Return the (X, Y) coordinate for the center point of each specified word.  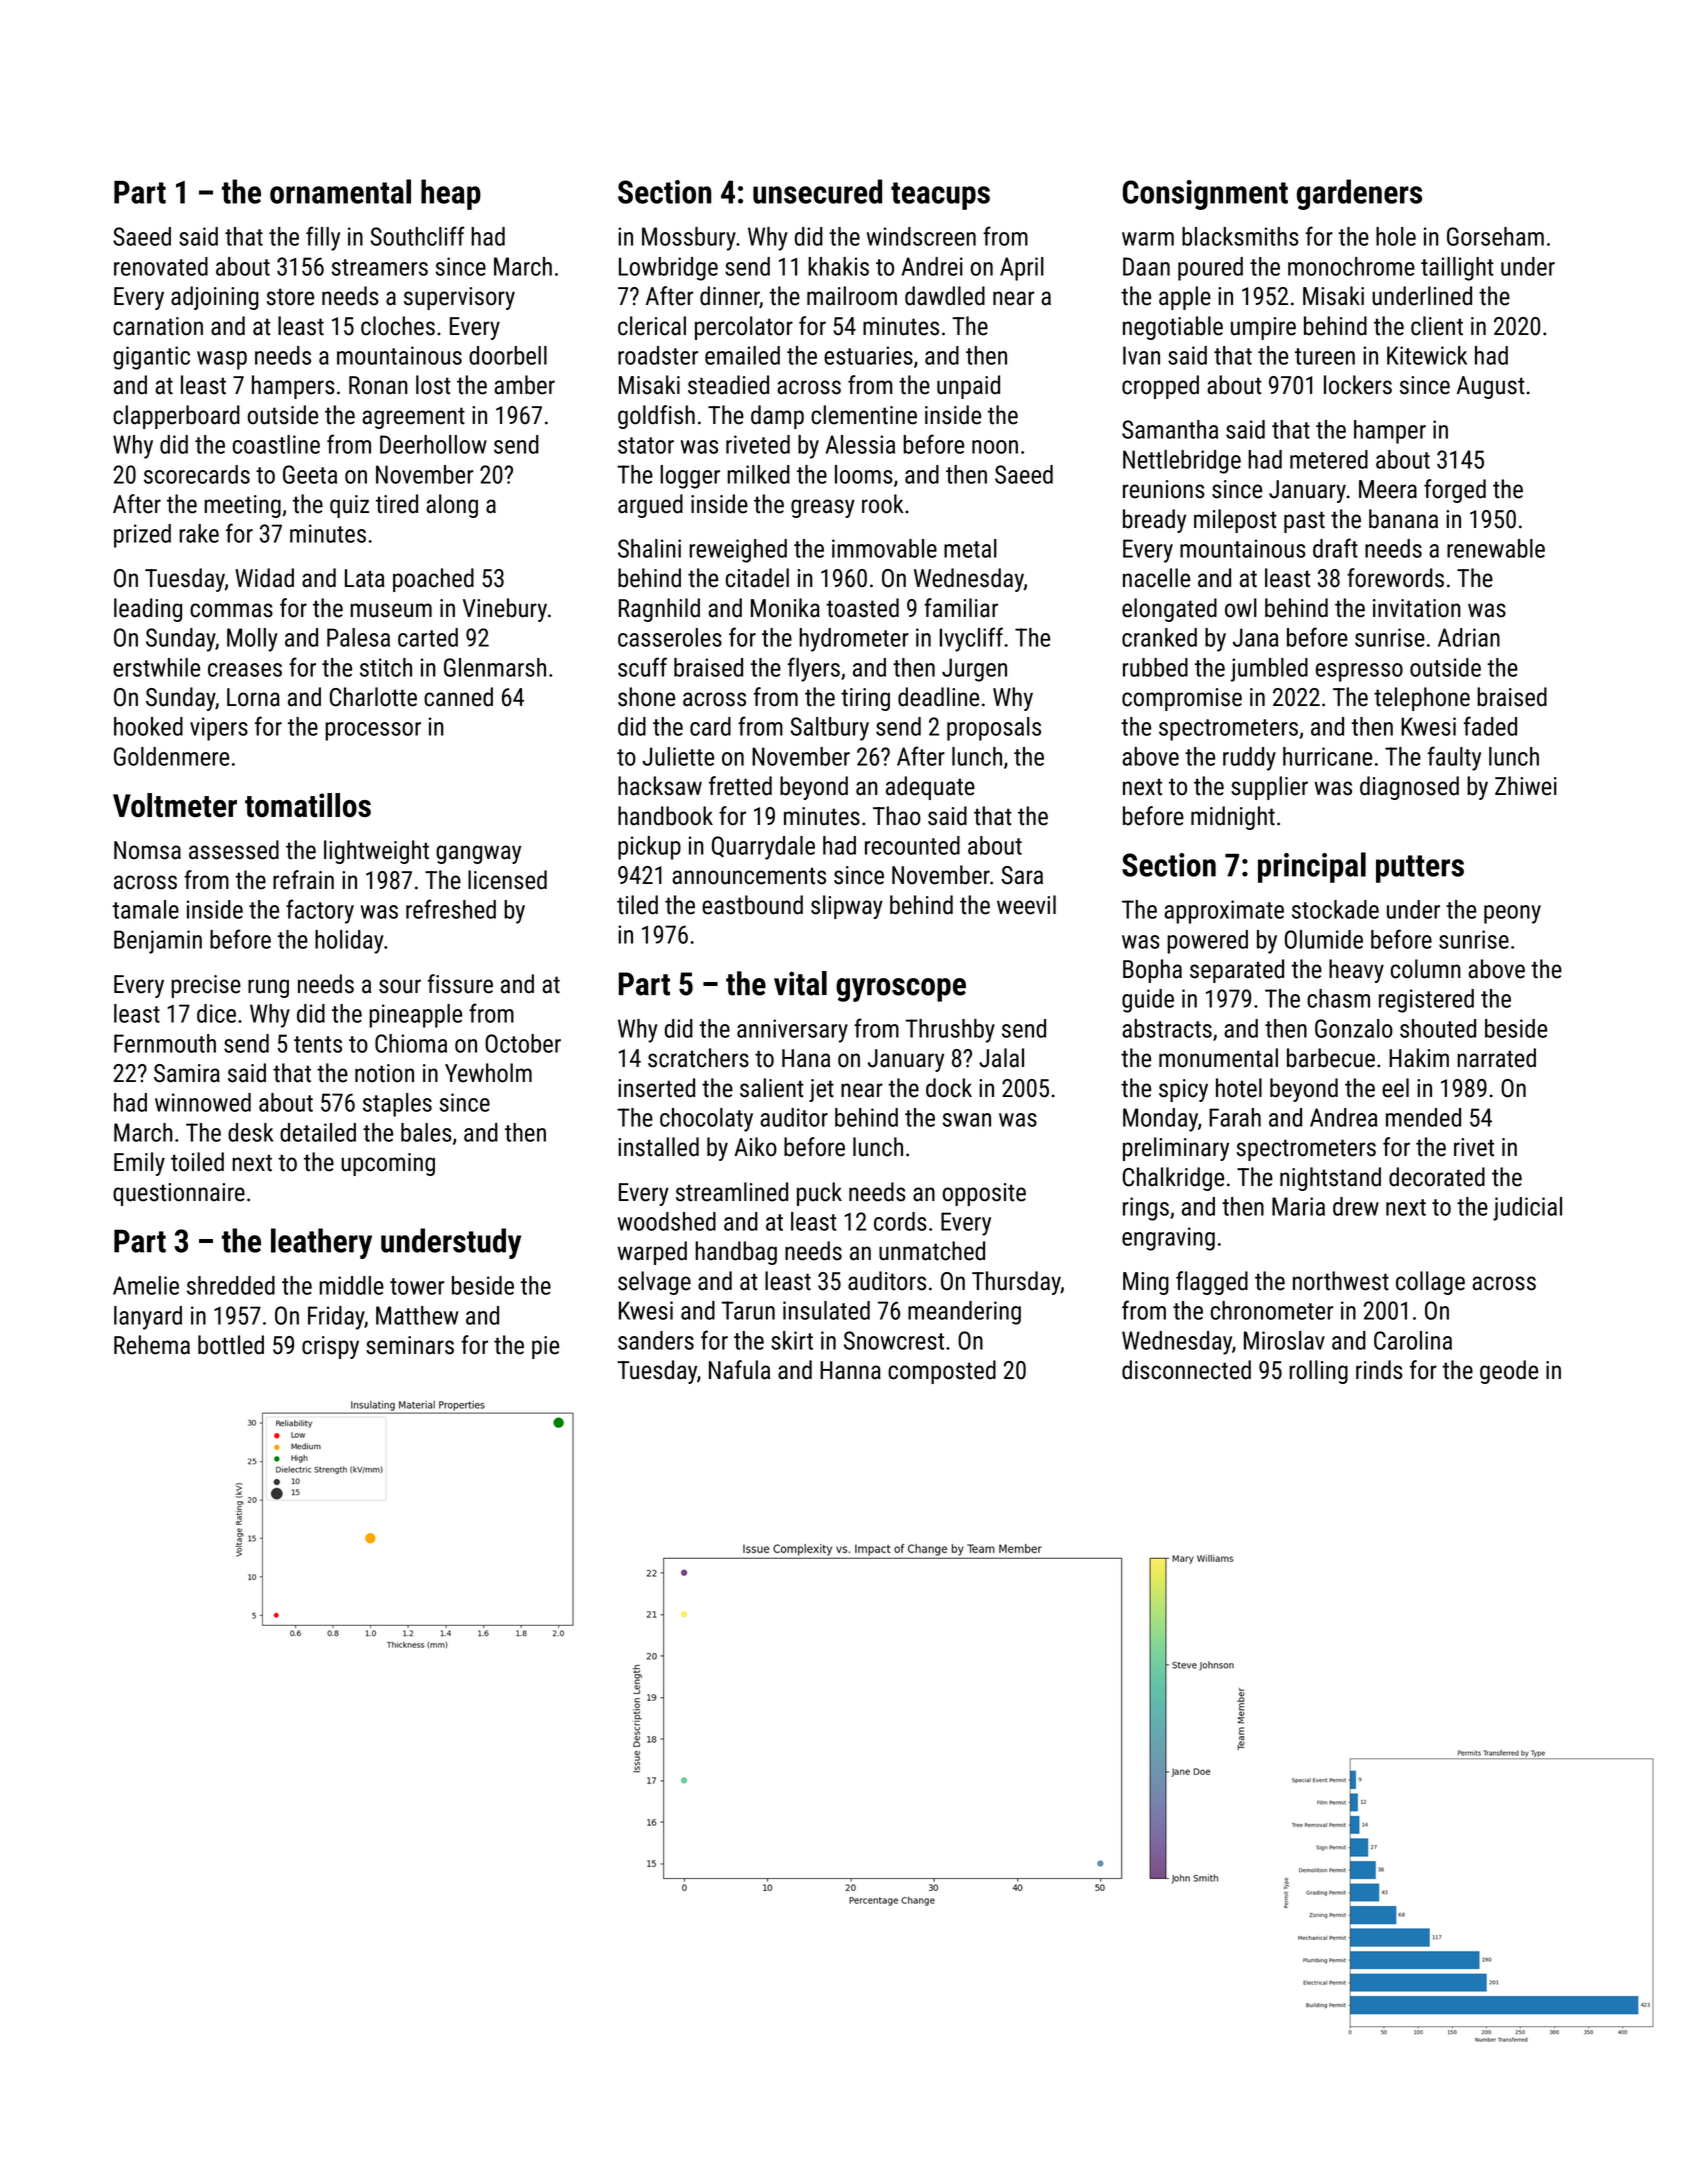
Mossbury (689, 239)
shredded (231, 1285)
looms (864, 474)
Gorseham (1495, 236)
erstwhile (156, 667)
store (290, 297)
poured (1210, 269)
